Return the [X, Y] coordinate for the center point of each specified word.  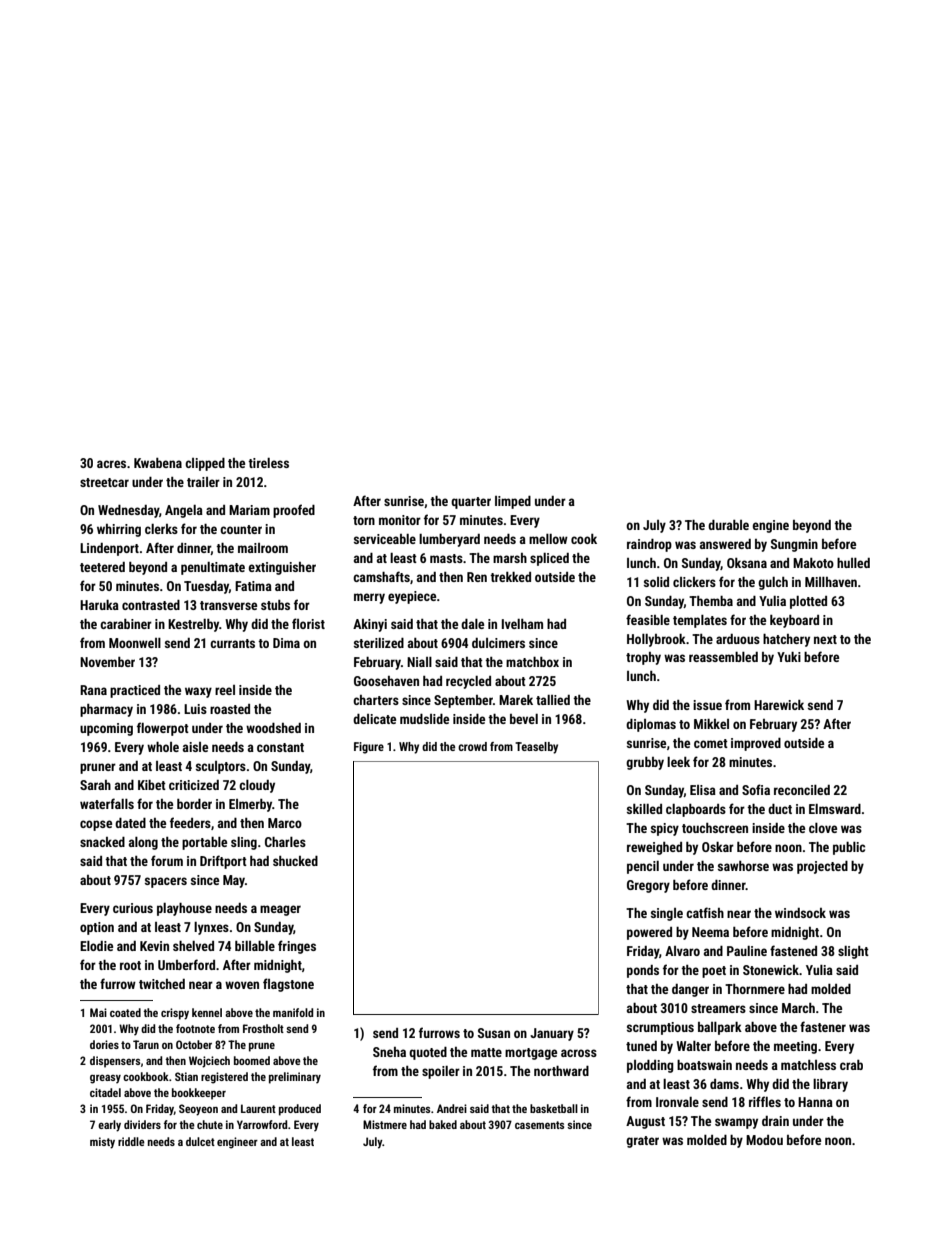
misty [102, 1143]
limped [513, 502]
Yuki [789, 657]
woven [242, 985]
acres [111, 464]
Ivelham [522, 624]
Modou [764, 1140]
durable [728, 525]
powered [649, 933]
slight [853, 952]
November [107, 662]
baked [443, 1124]
